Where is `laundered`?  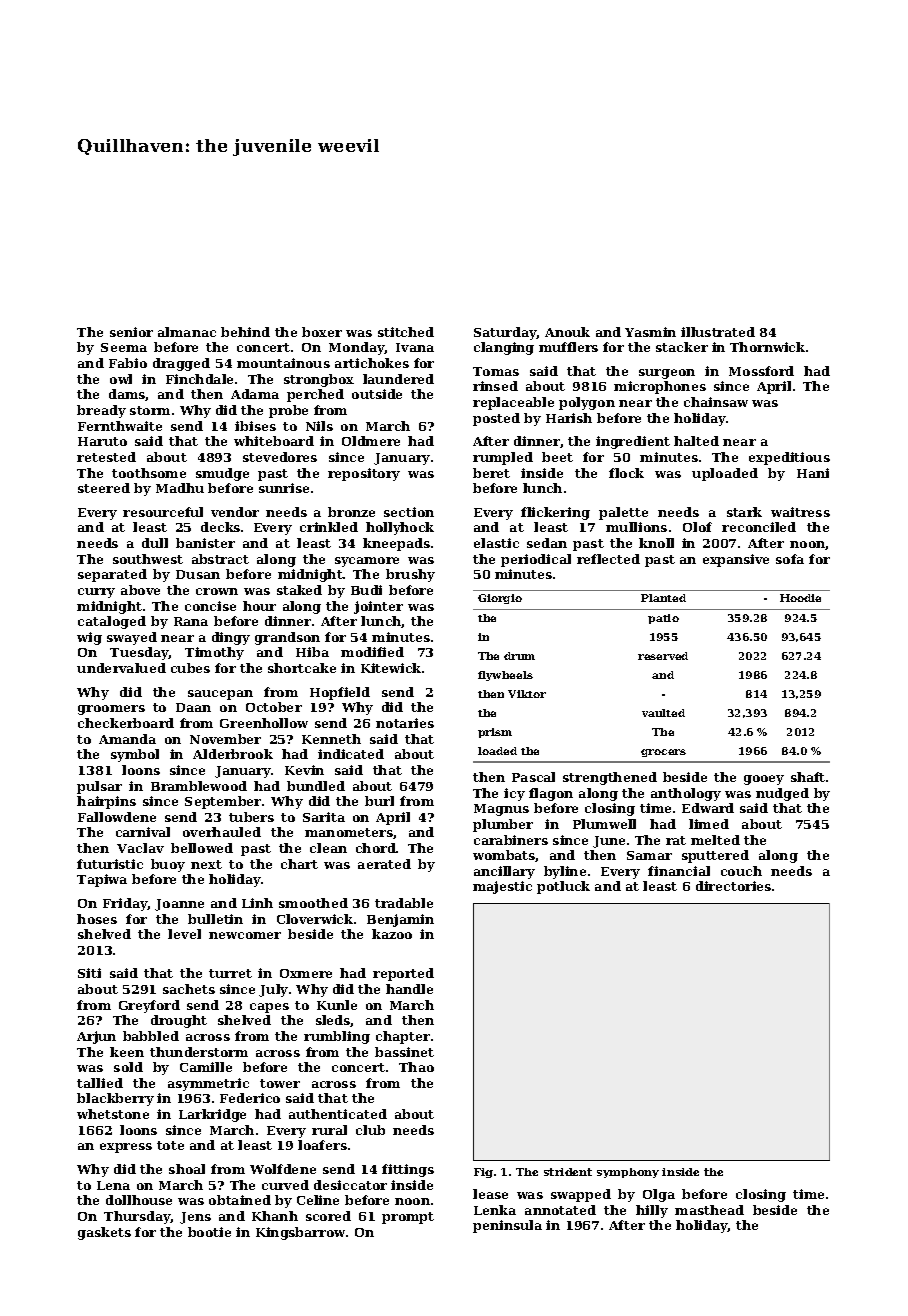 laundered is located at coordinates (398, 379).
